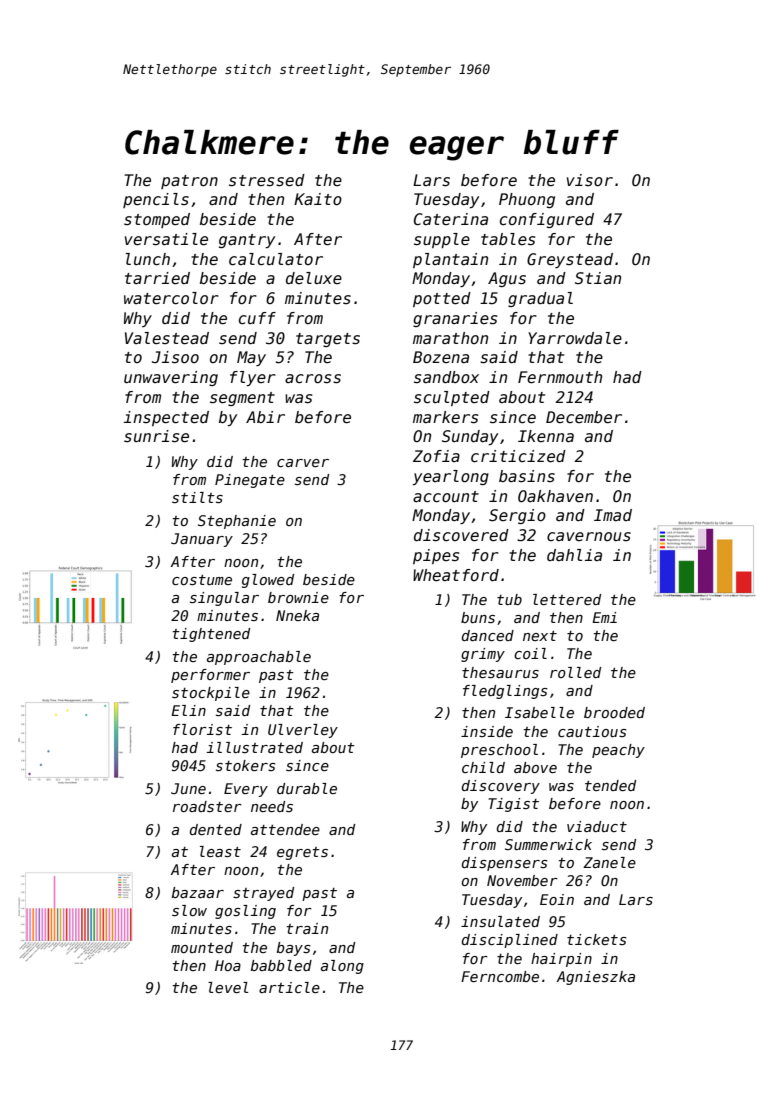 This screenshot has height=1106, width=780. I want to click on visor, so click(590, 180).
